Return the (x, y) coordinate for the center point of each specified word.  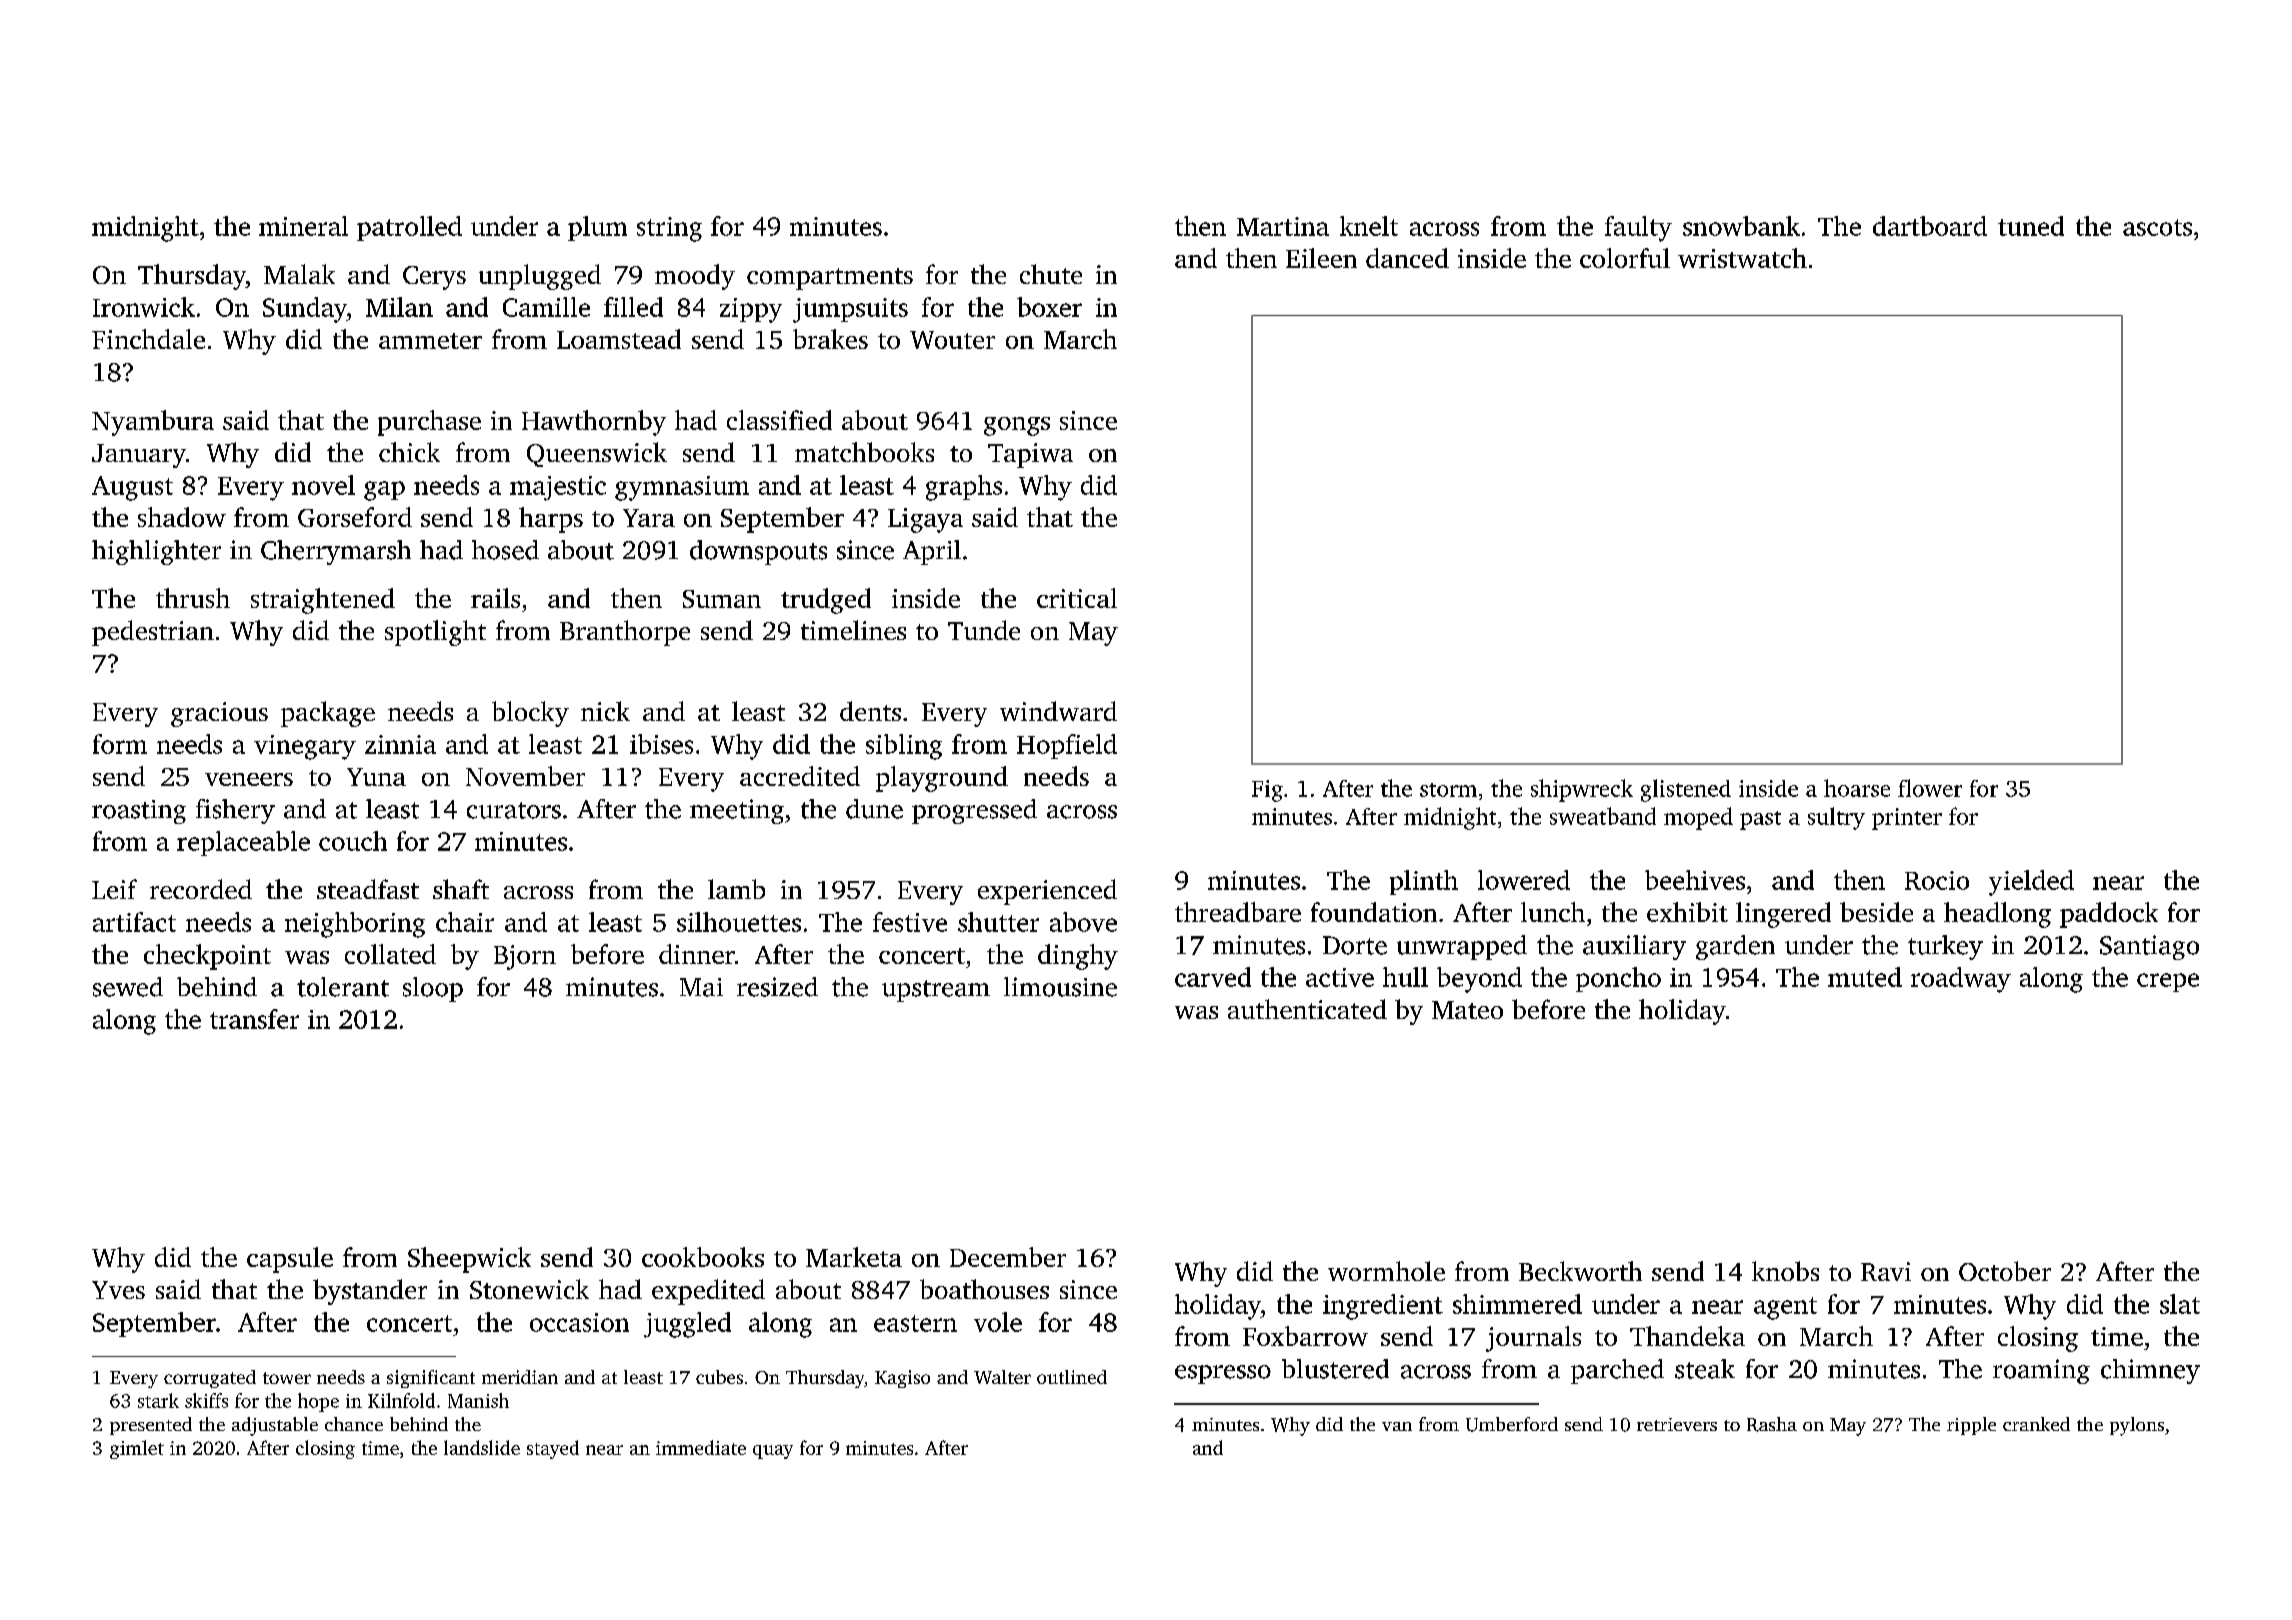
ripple (1971, 1426)
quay (773, 1452)
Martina (1283, 226)
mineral (303, 226)
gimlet (137, 1449)
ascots (2157, 227)
